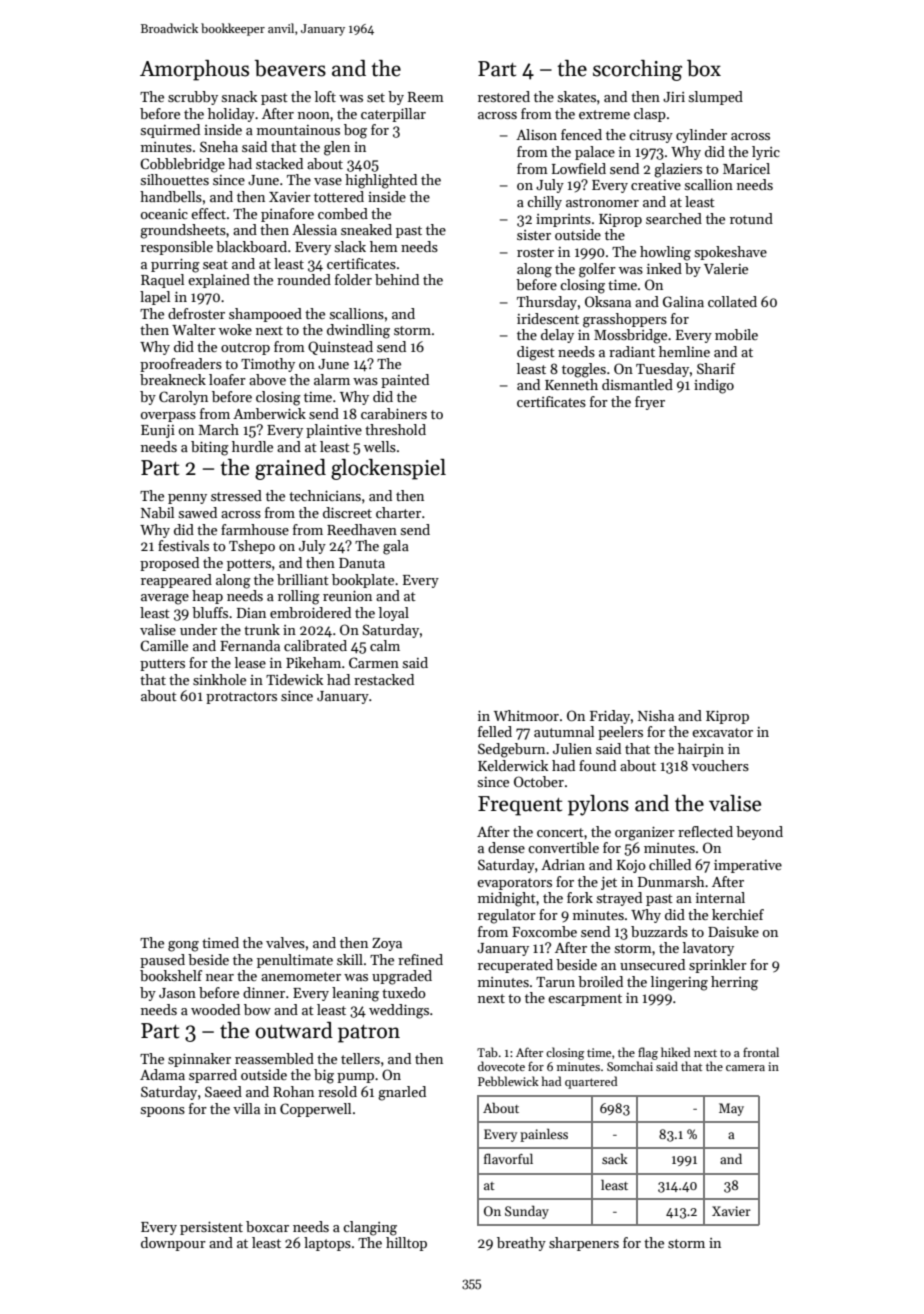  Describe the element at coordinates (250, 662) in the screenshot. I see `lease` at that location.
